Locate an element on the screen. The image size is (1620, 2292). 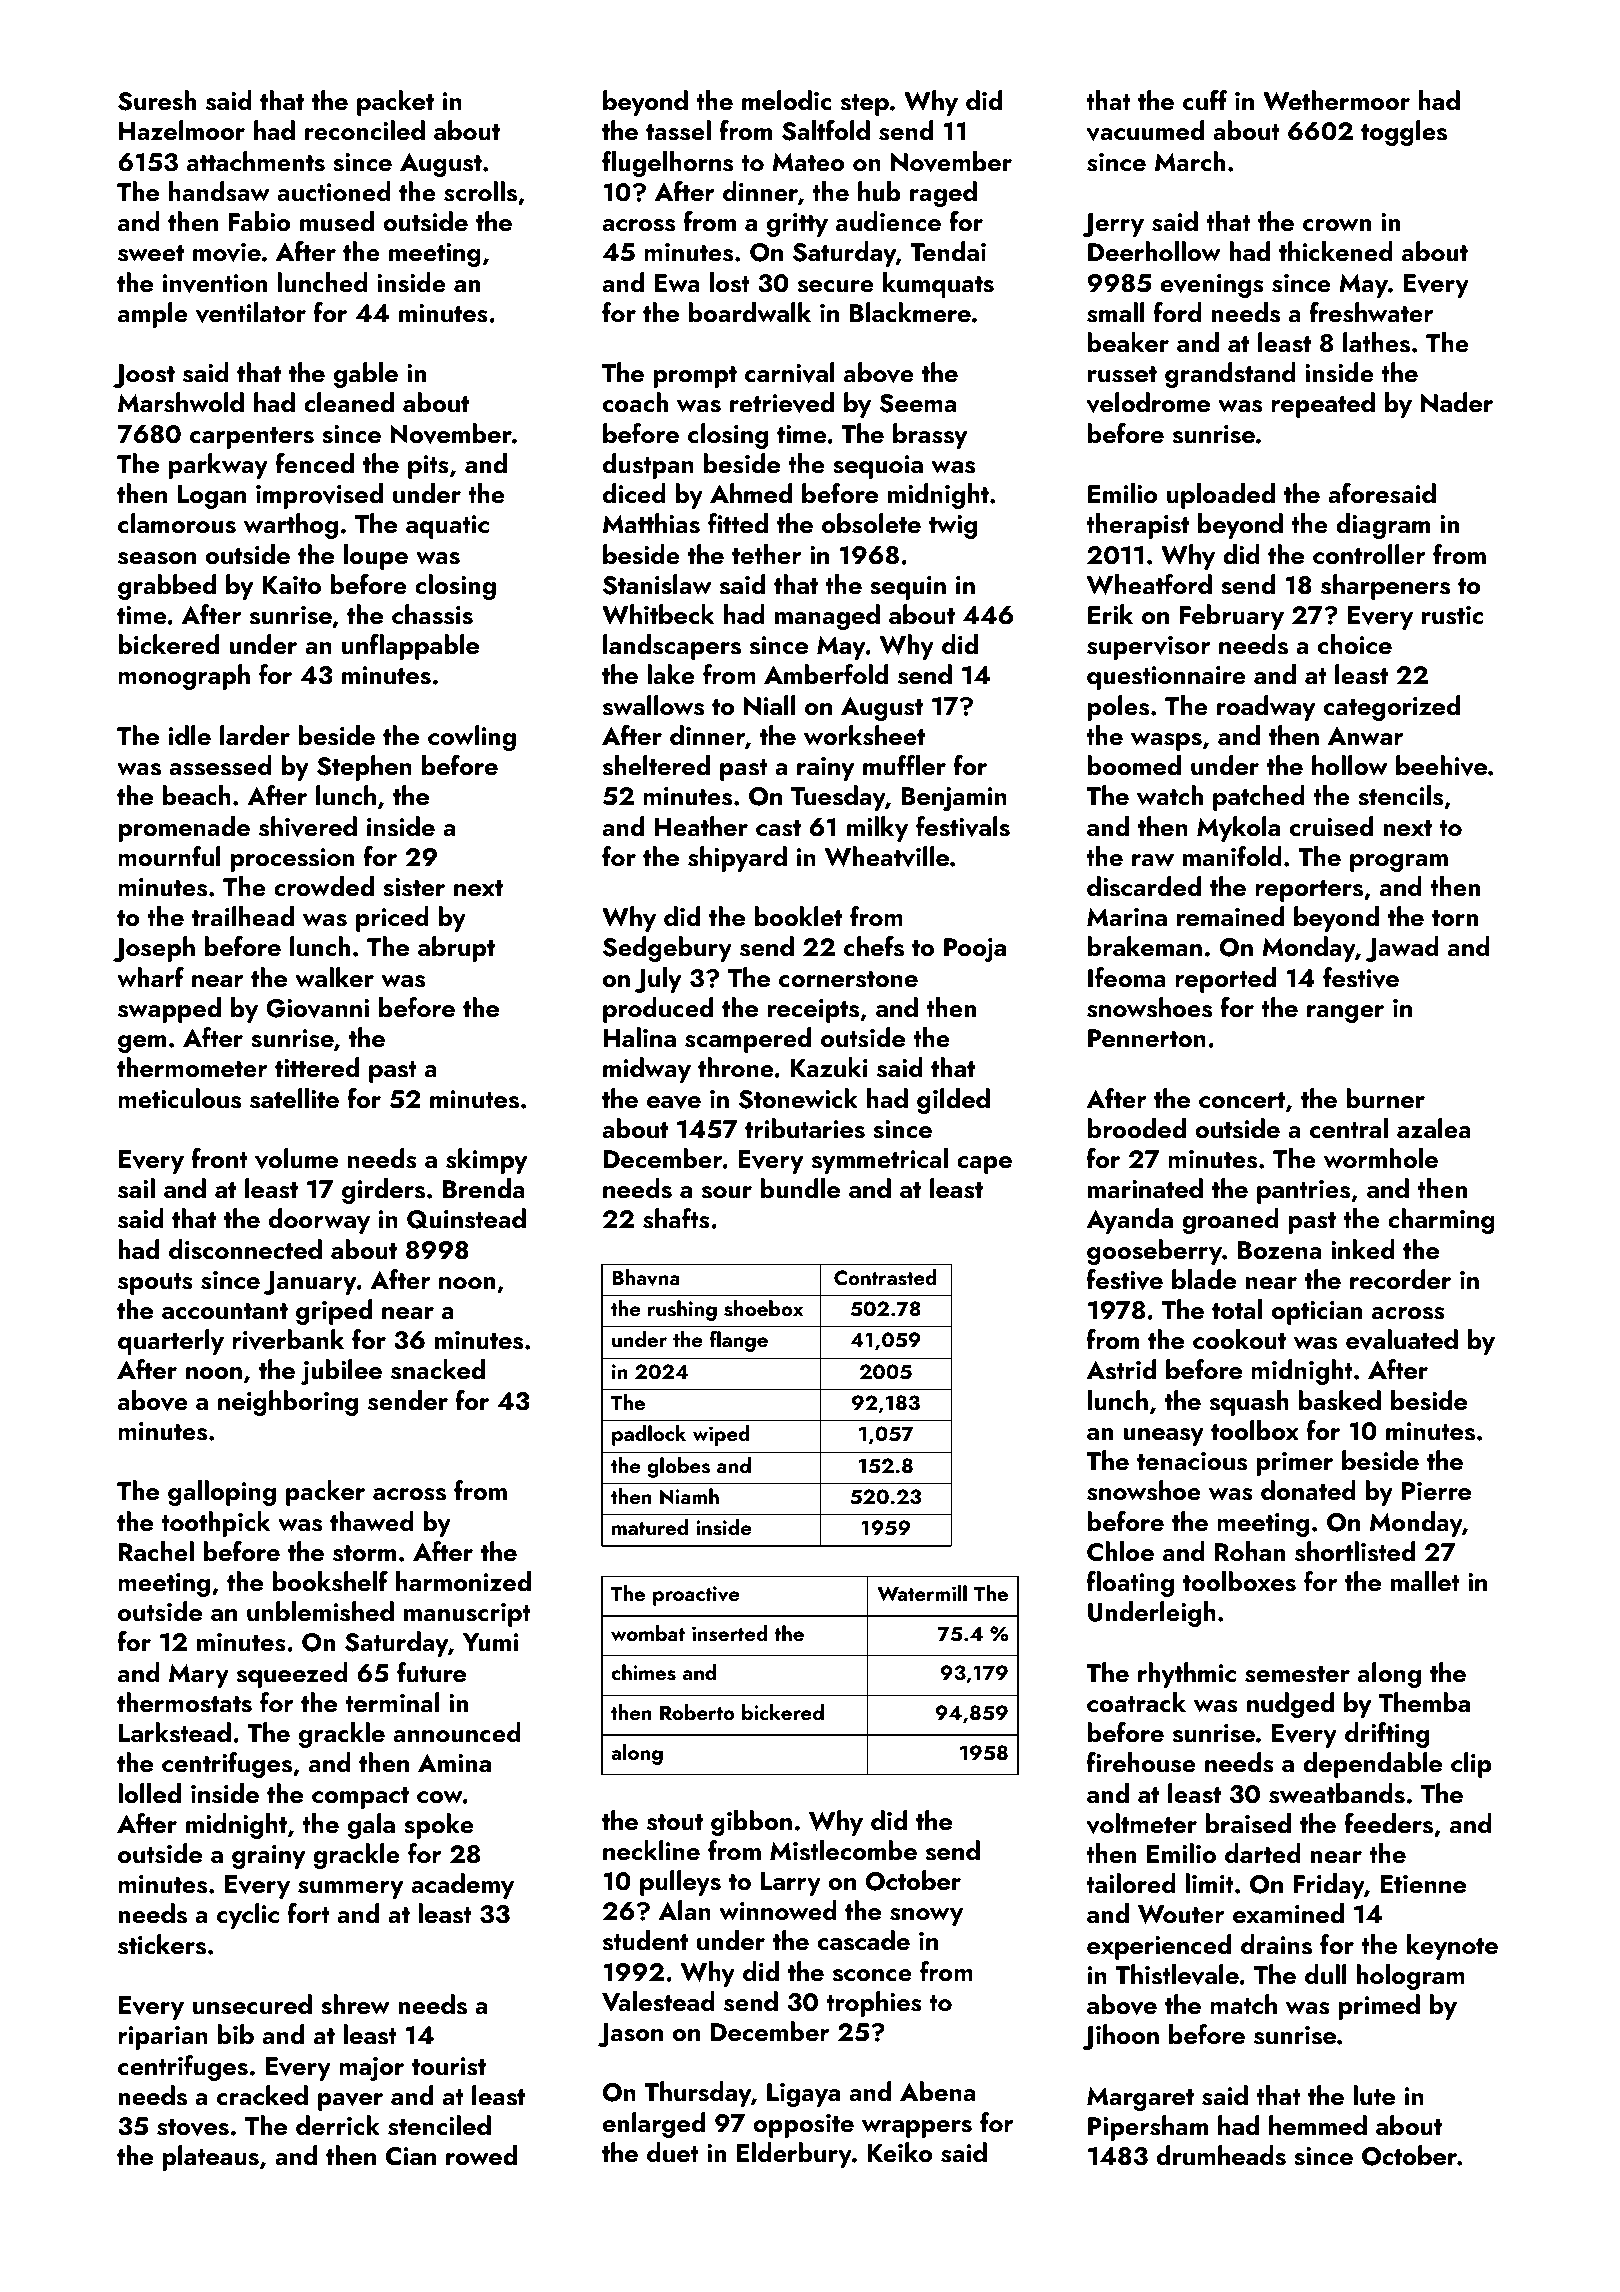
beaker is located at coordinates (1128, 342).
